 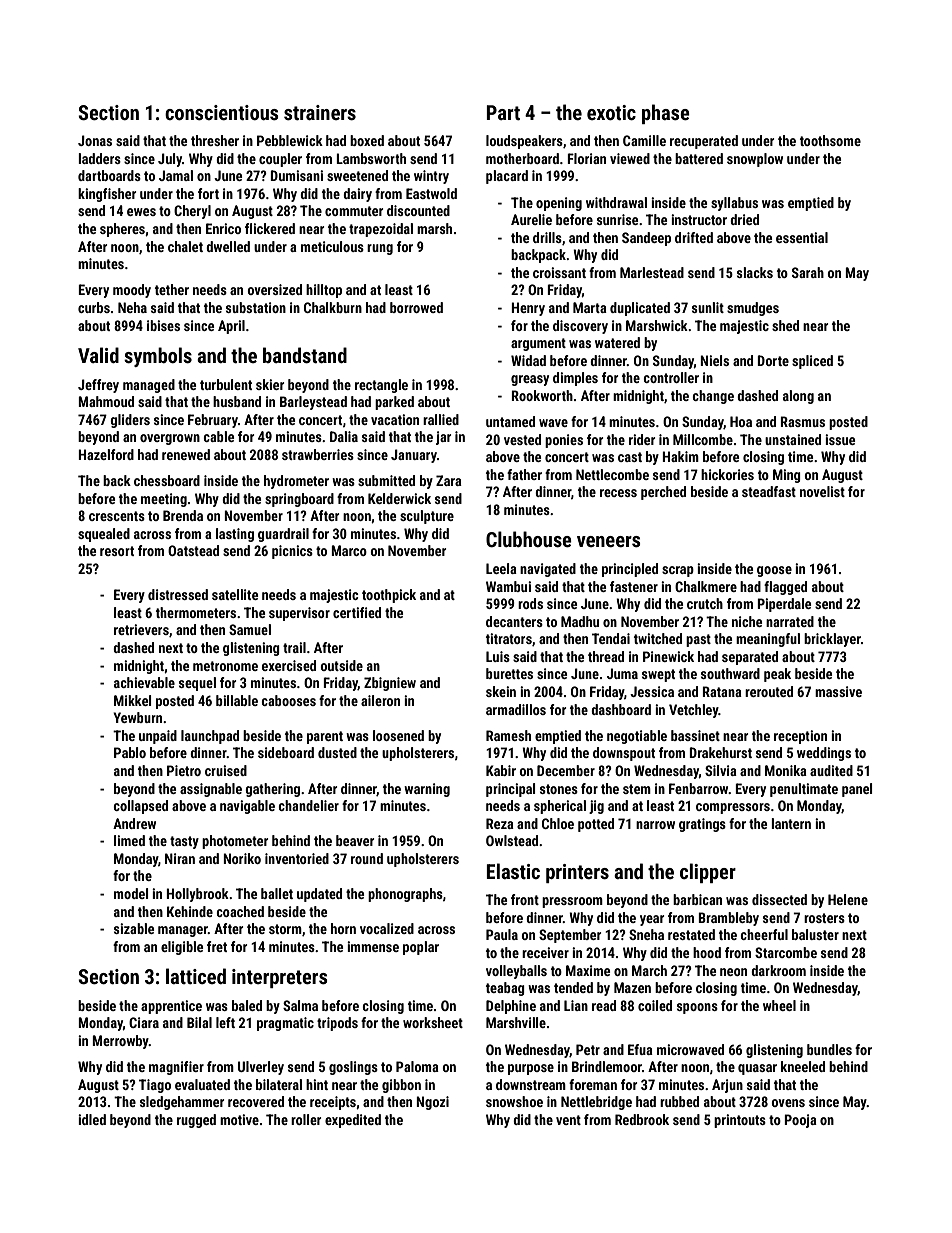 What do you see at coordinates (414, 456) in the screenshot?
I see `January` at bounding box center [414, 456].
